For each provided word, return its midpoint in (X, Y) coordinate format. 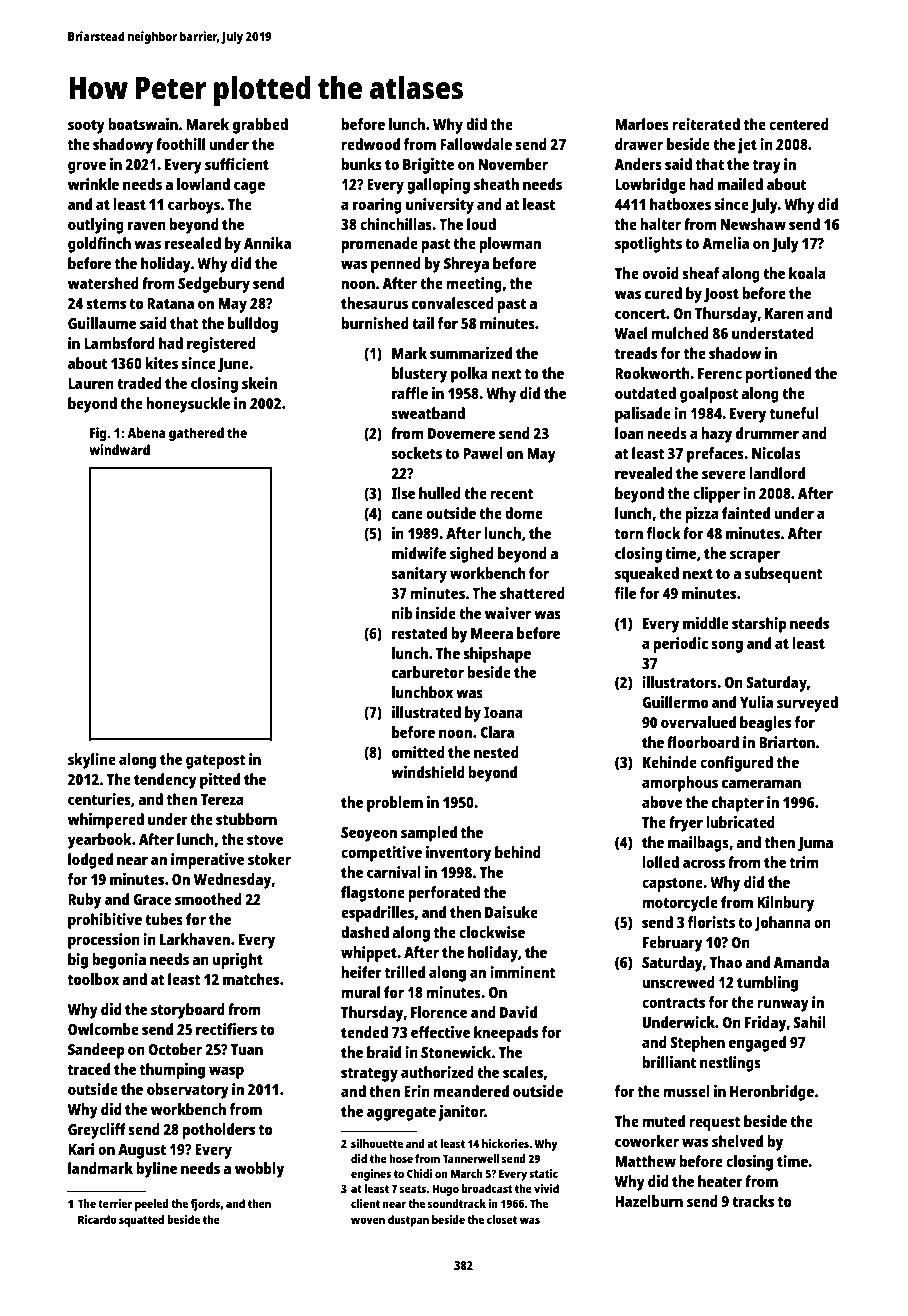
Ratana (170, 303)
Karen (784, 313)
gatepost (216, 762)
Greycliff (97, 1131)
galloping (438, 186)
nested (496, 752)
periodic (681, 645)
